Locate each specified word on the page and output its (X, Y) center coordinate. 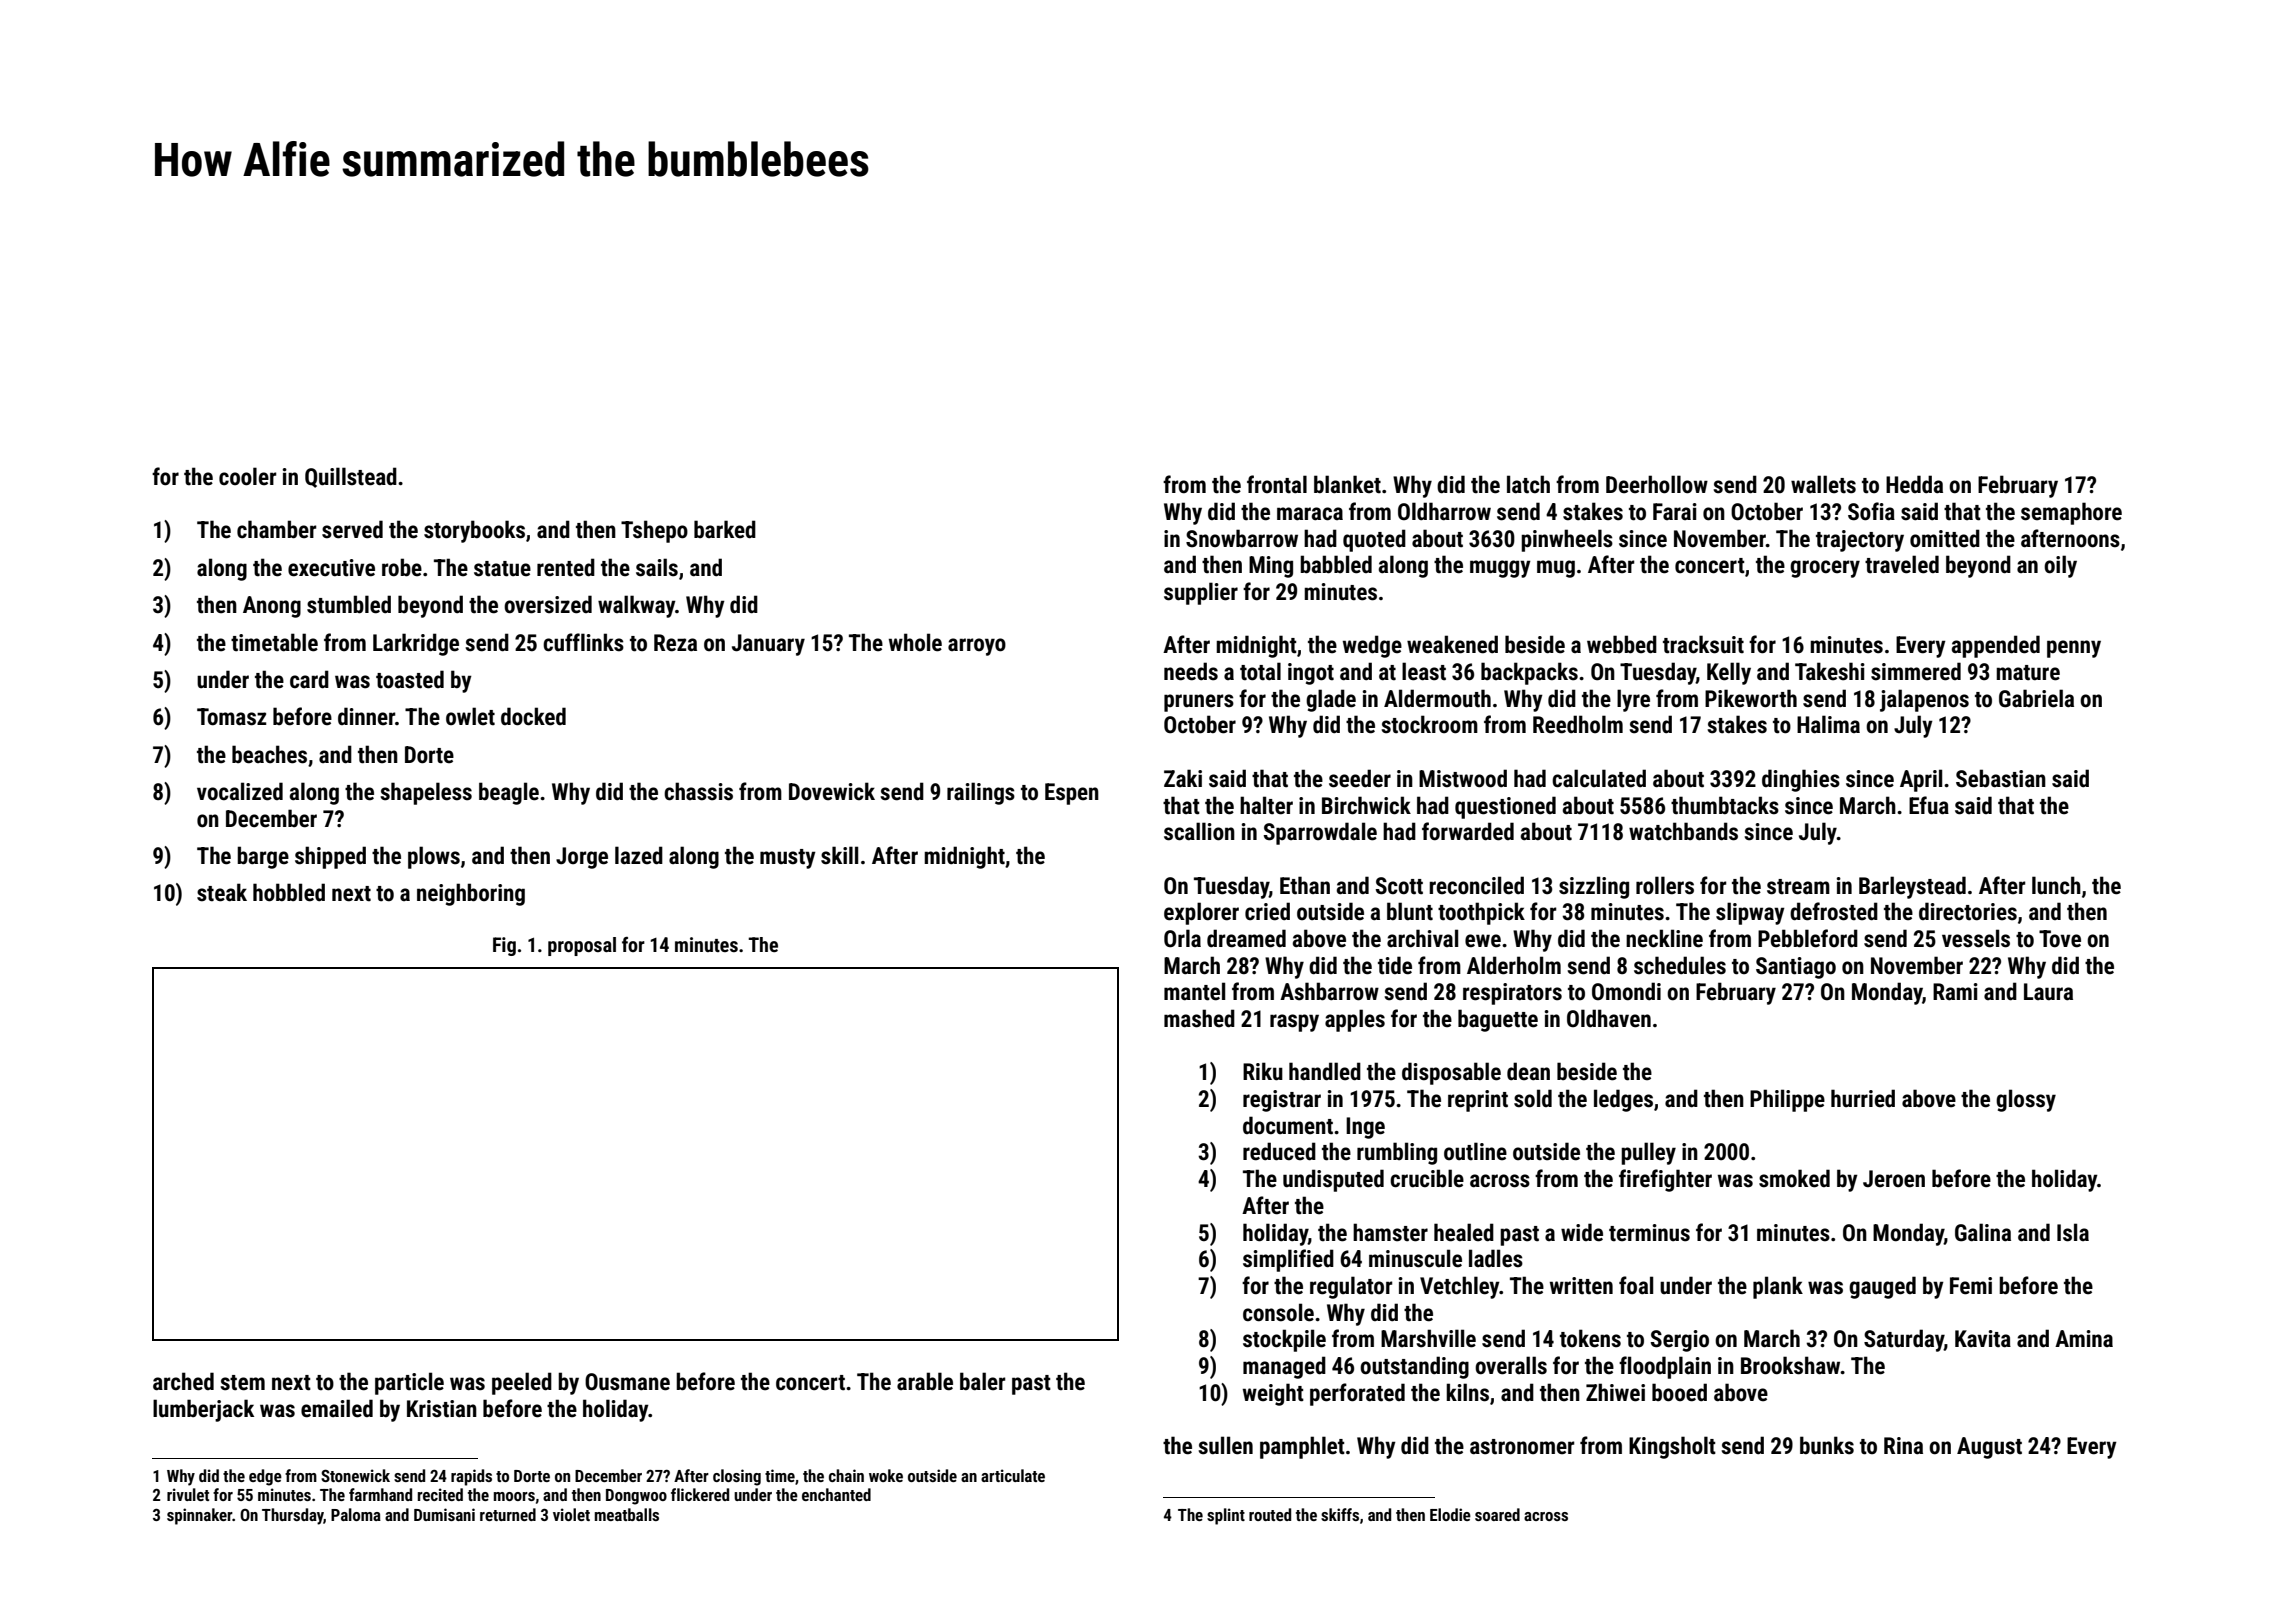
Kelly (1729, 673)
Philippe (1787, 1100)
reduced (1279, 1151)
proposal (582, 946)
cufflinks (583, 642)
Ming (1271, 567)
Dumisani (444, 1514)
